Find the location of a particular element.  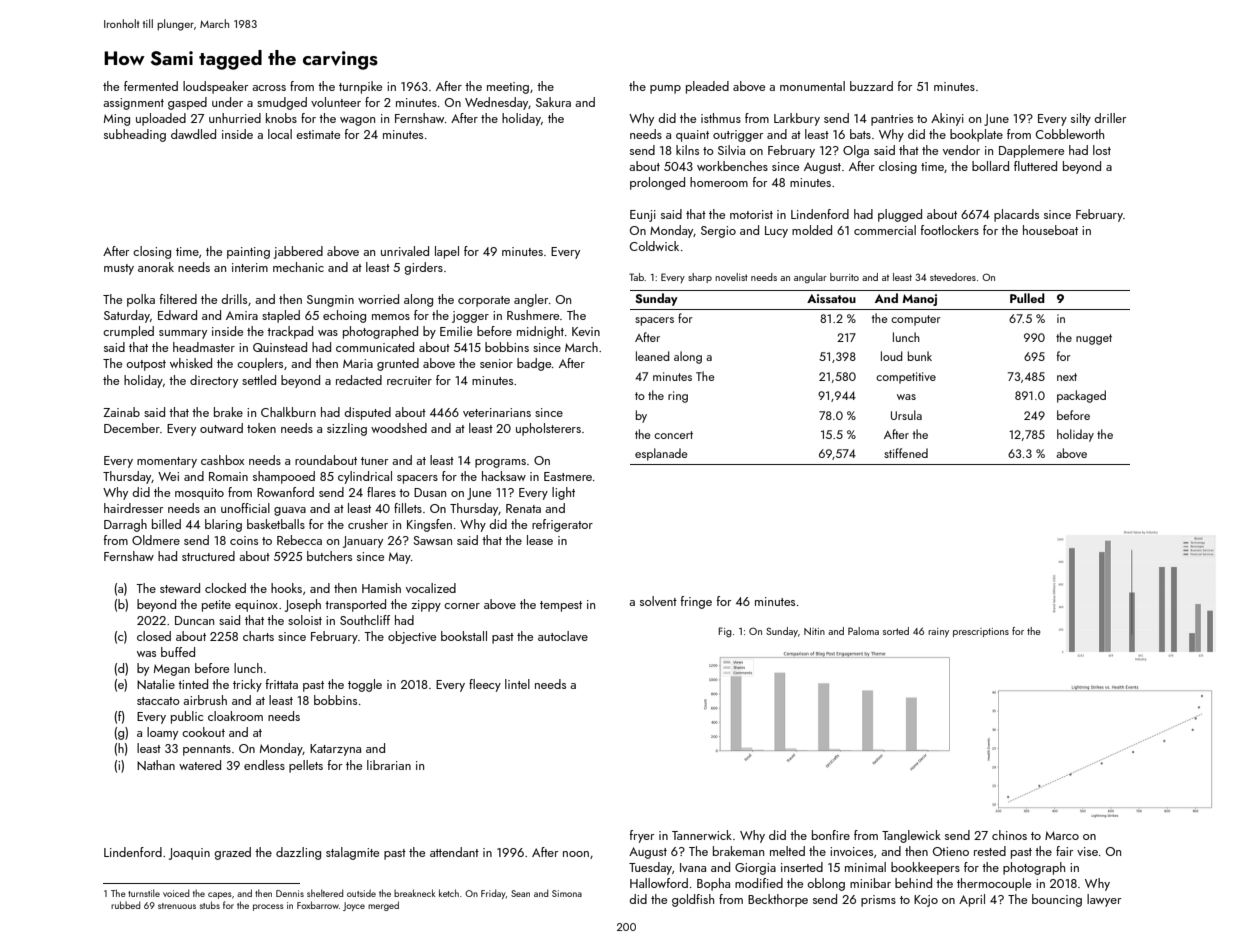

breakneck is located at coordinates (415, 893).
